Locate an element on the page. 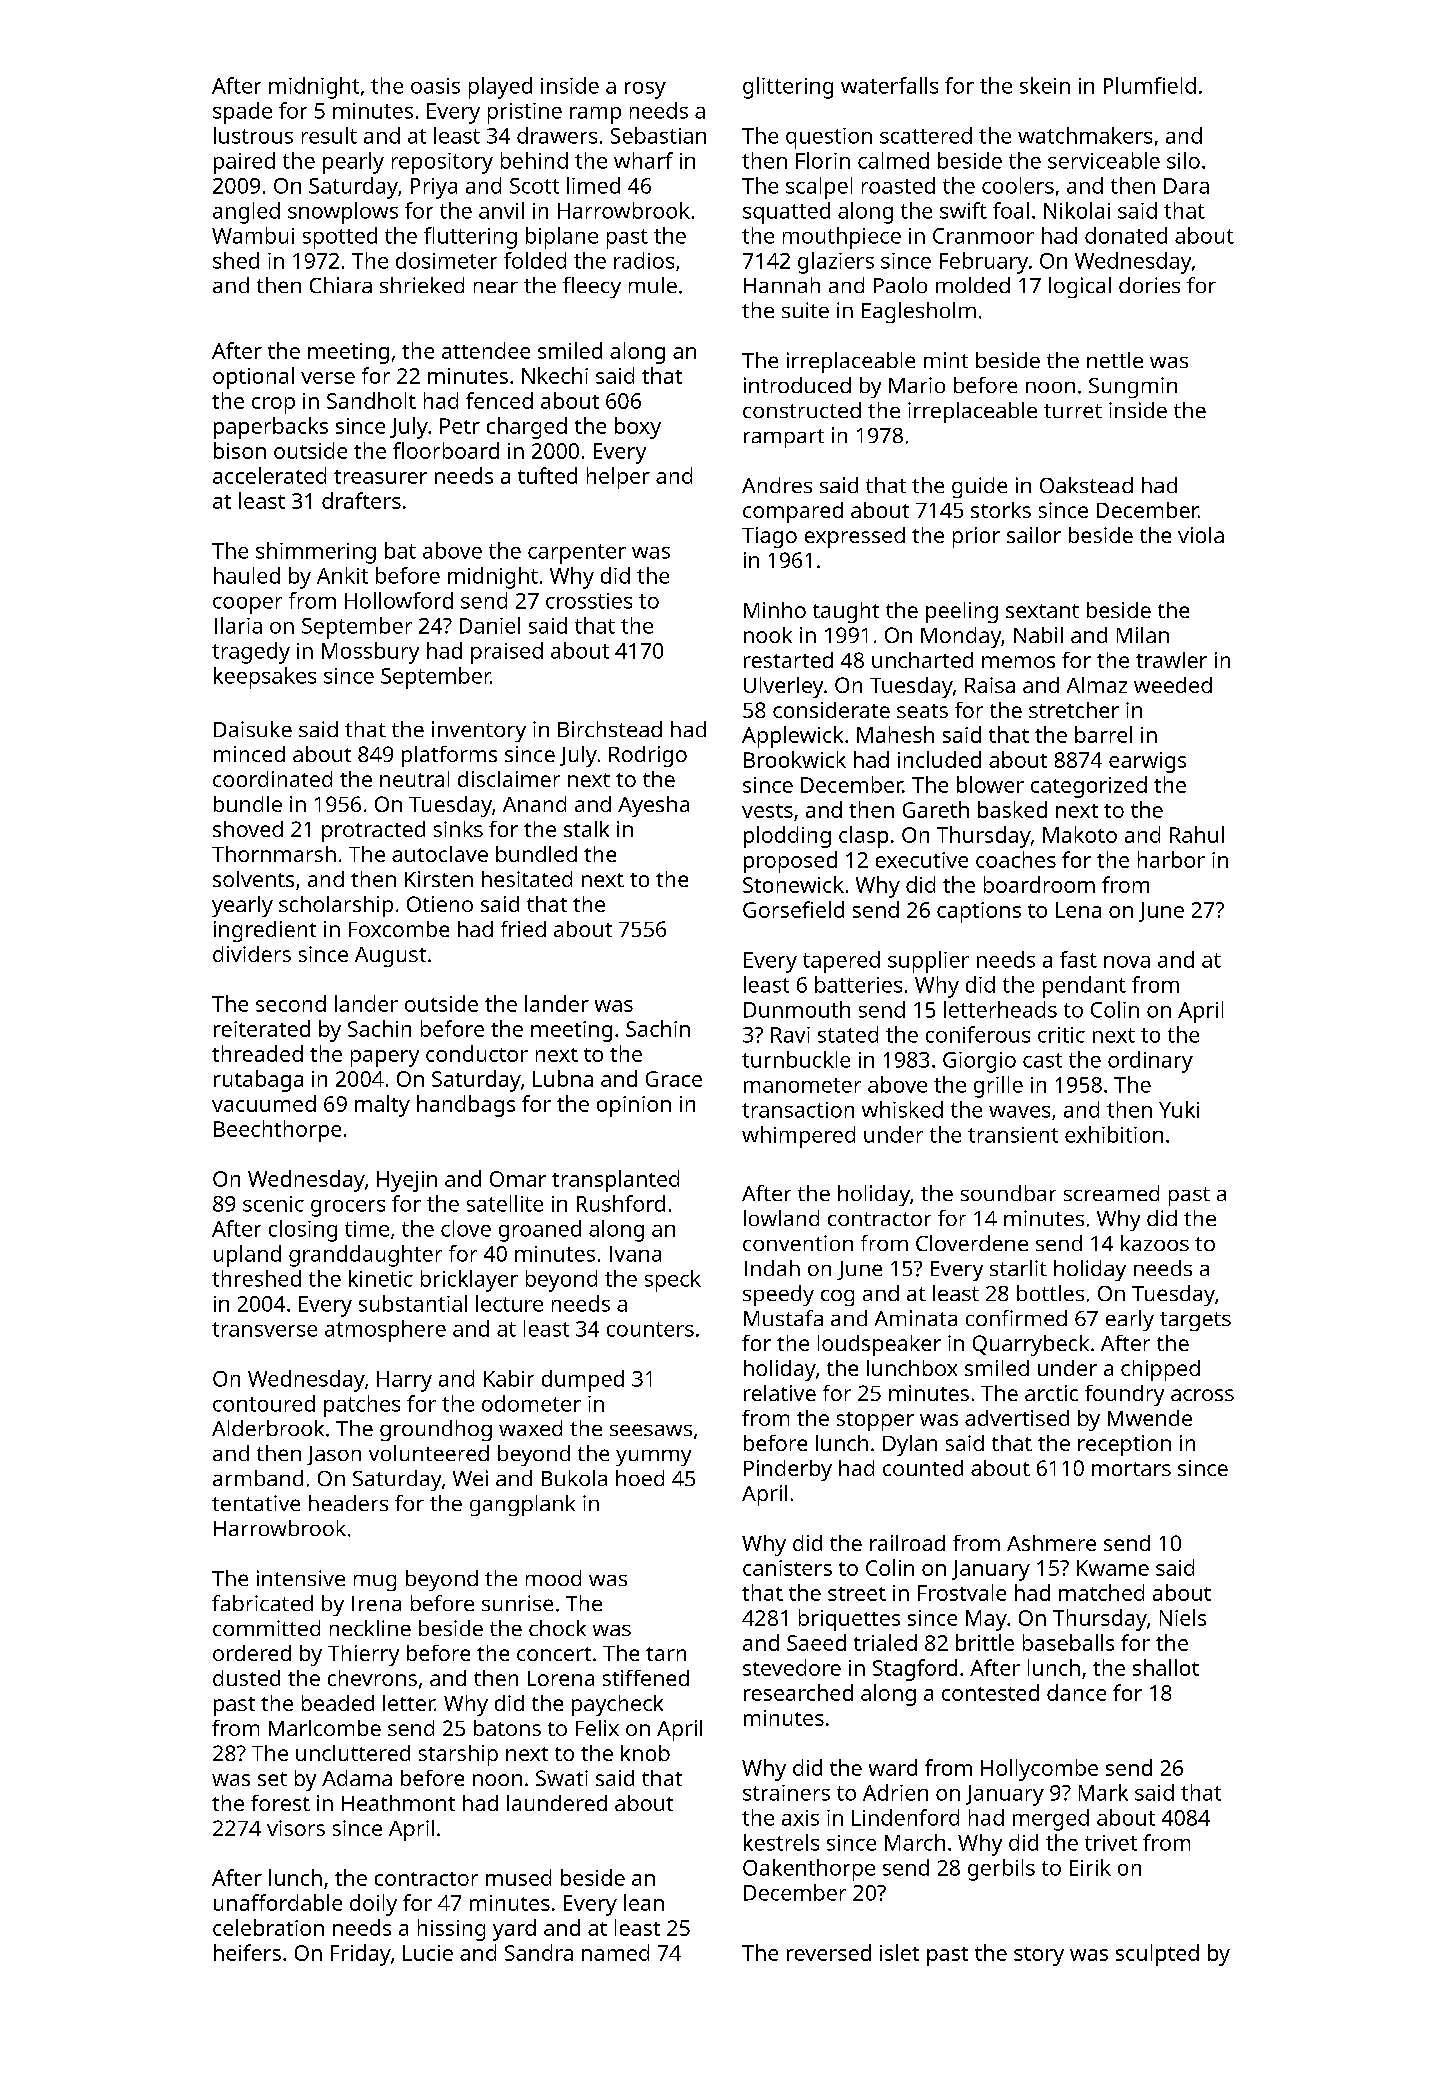 Image resolution: width=1450 pixels, height=2100 pixels. crop is located at coordinates (273, 405).
